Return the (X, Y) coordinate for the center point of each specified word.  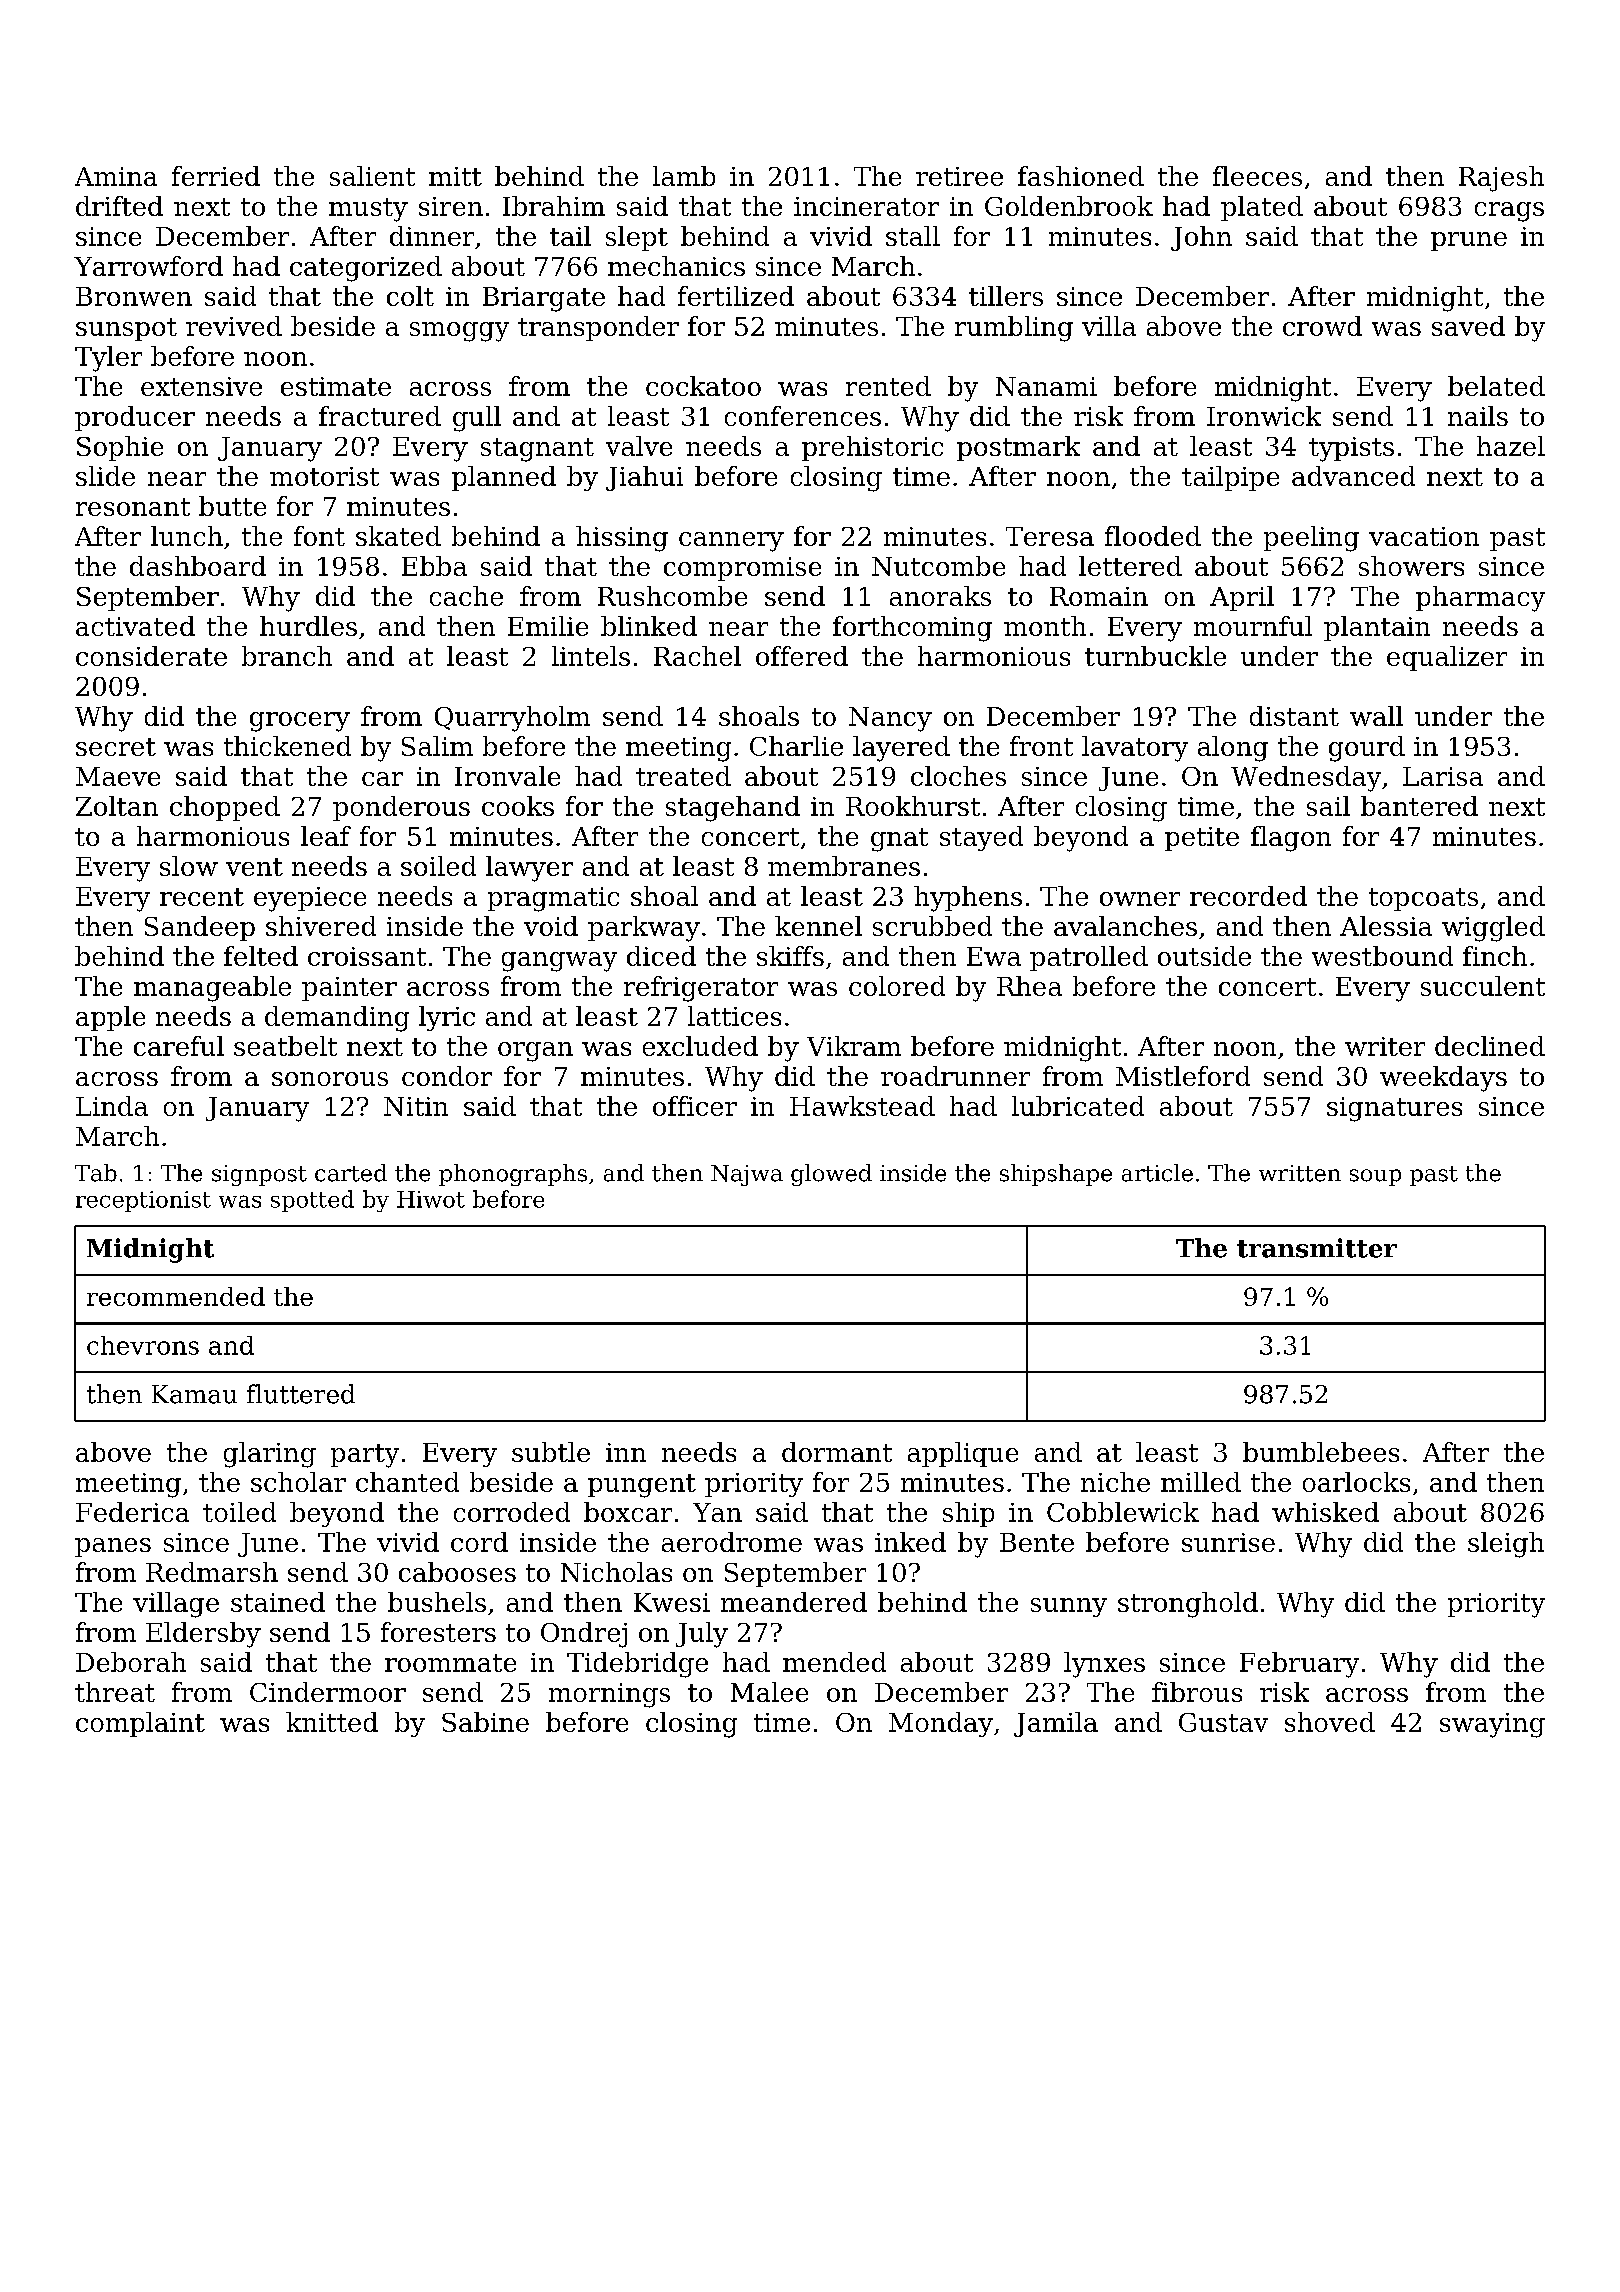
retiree (959, 176)
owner (1140, 899)
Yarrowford (148, 266)
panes (113, 1547)
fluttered (301, 1394)
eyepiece (310, 899)
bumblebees (1321, 1452)
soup (1375, 1177)
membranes (844, 866)
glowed (831, 1175)
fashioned (1081, 176)
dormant (837, 1452)
